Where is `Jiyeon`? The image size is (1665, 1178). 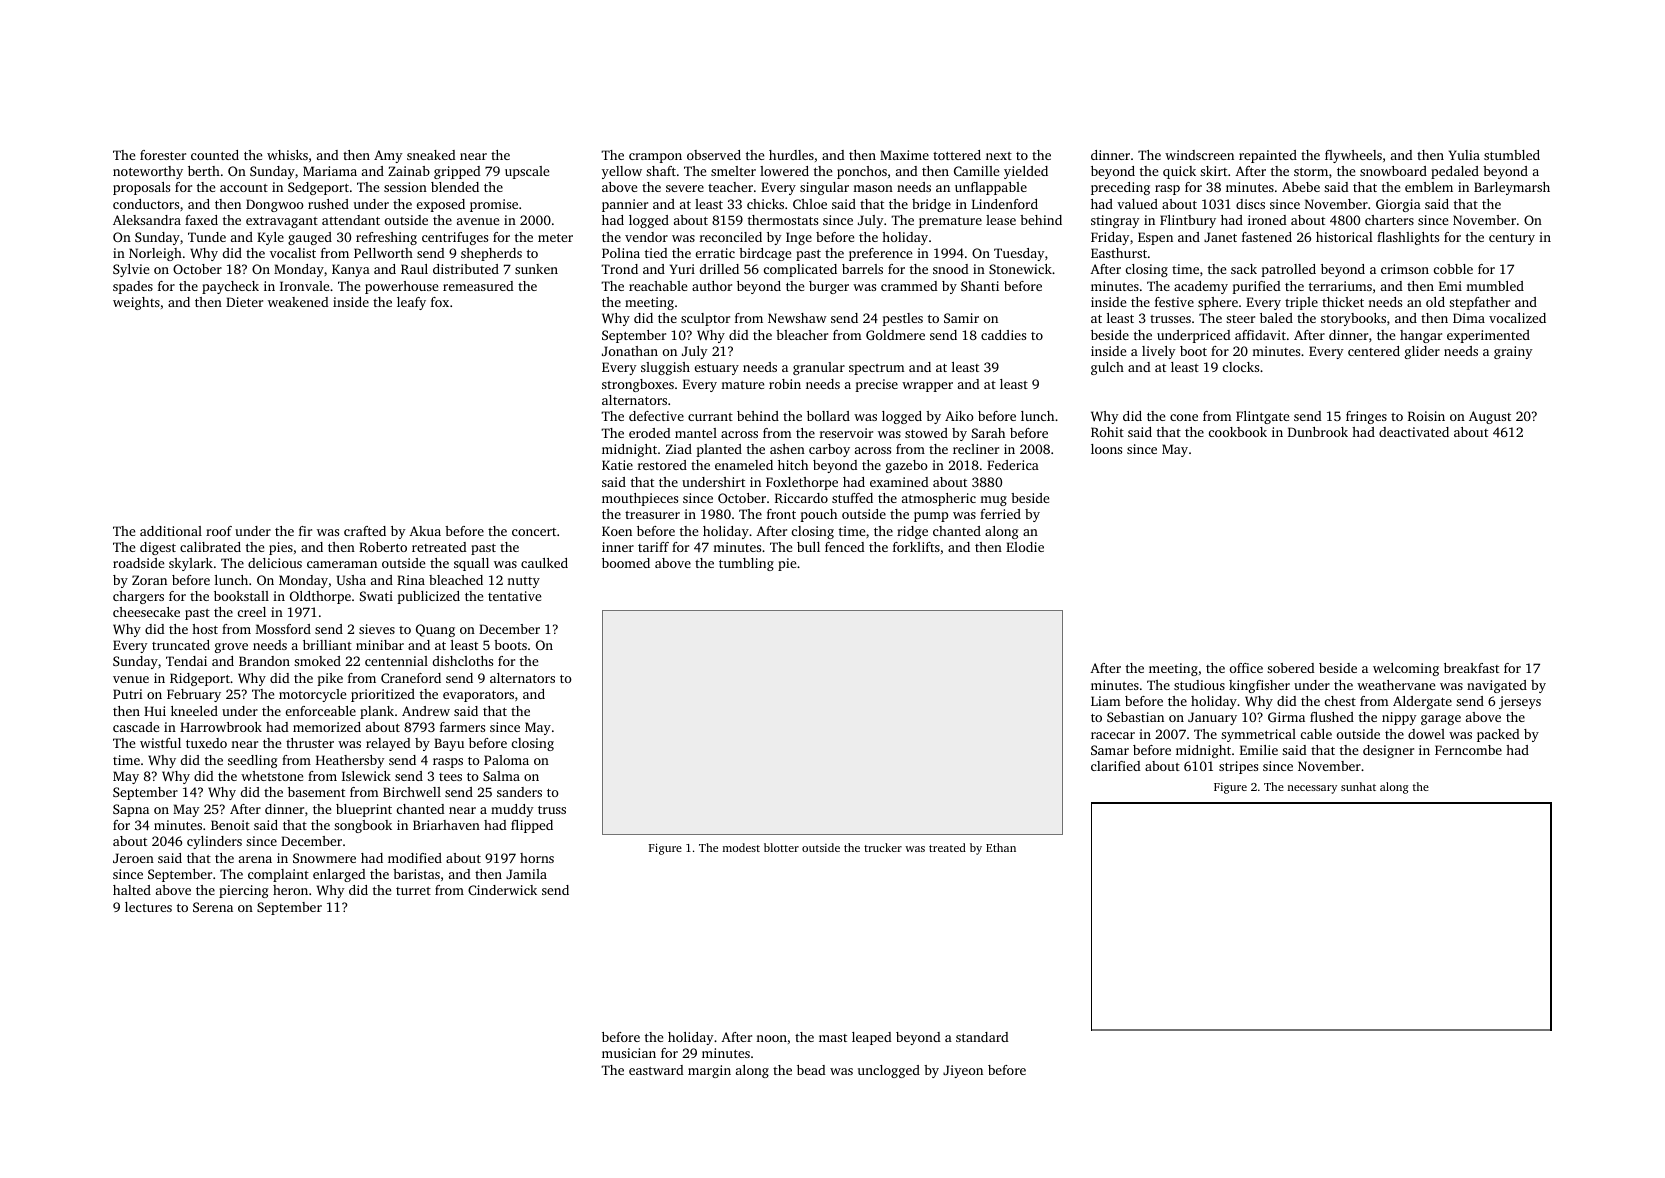
Jiyeon is located at coordinates (963, 1071).
